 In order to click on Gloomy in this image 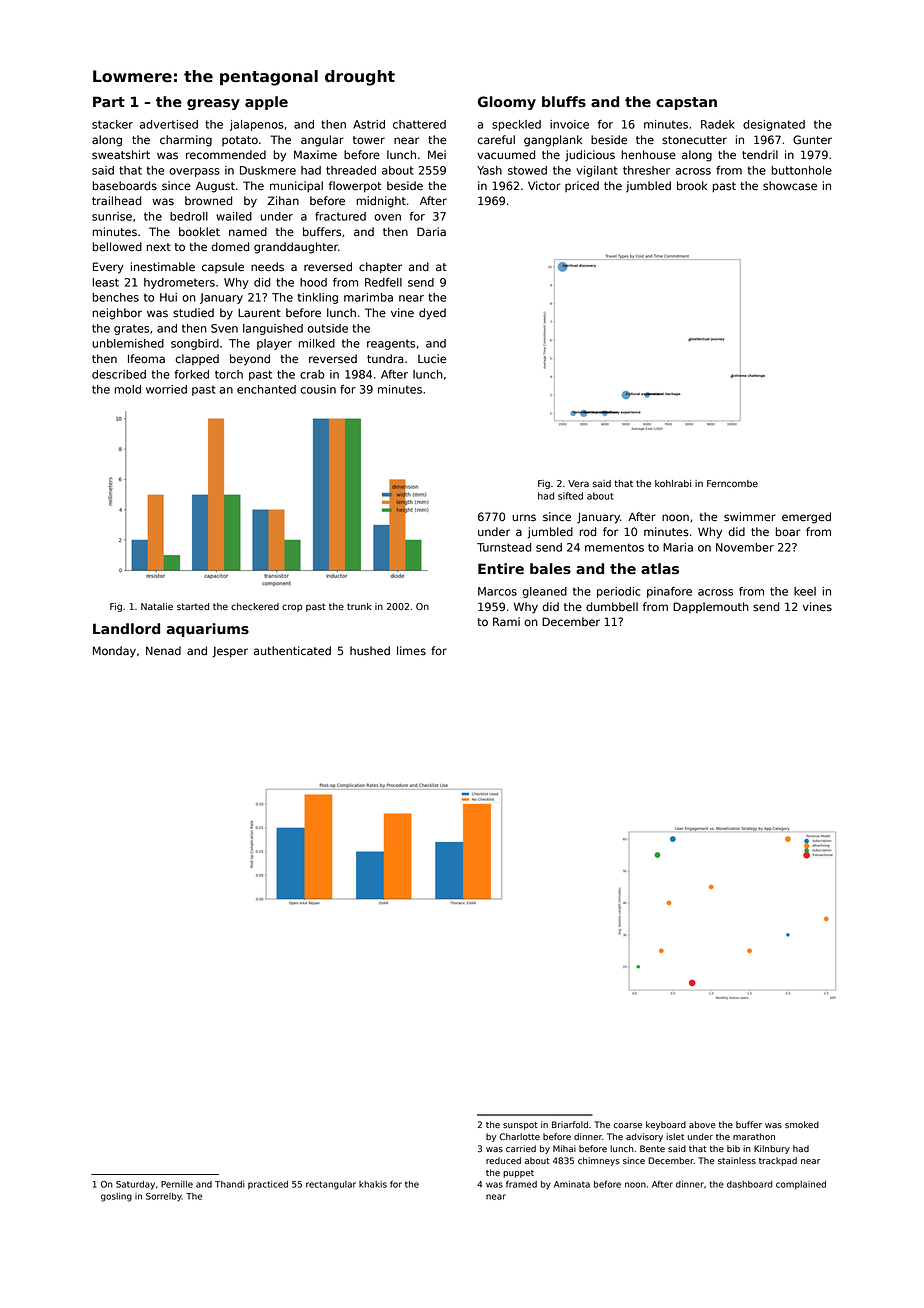, I will do `click(507, 103)`.
